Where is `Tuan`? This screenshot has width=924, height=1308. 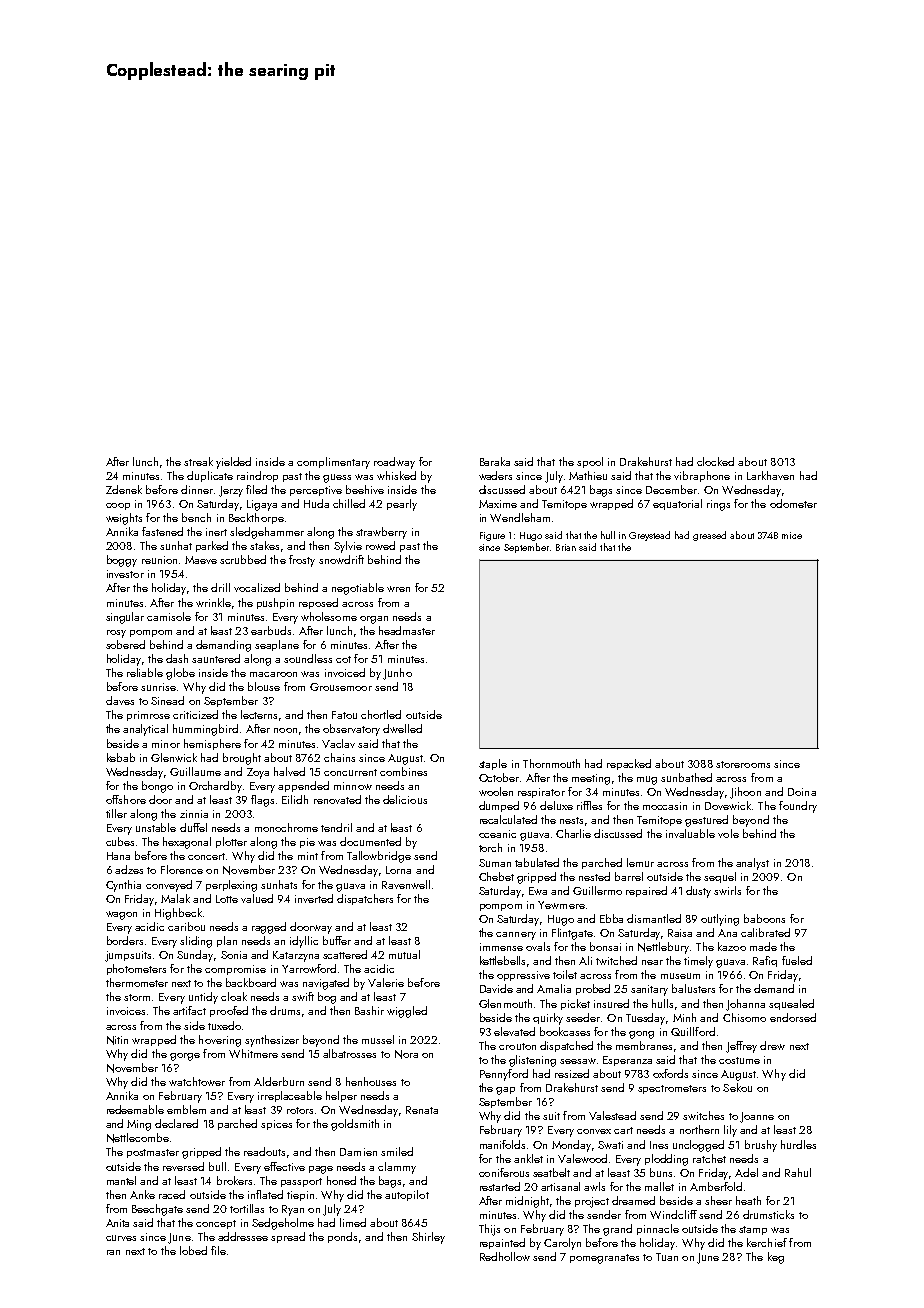
Tuan is located at coordinates (667, 1257).
